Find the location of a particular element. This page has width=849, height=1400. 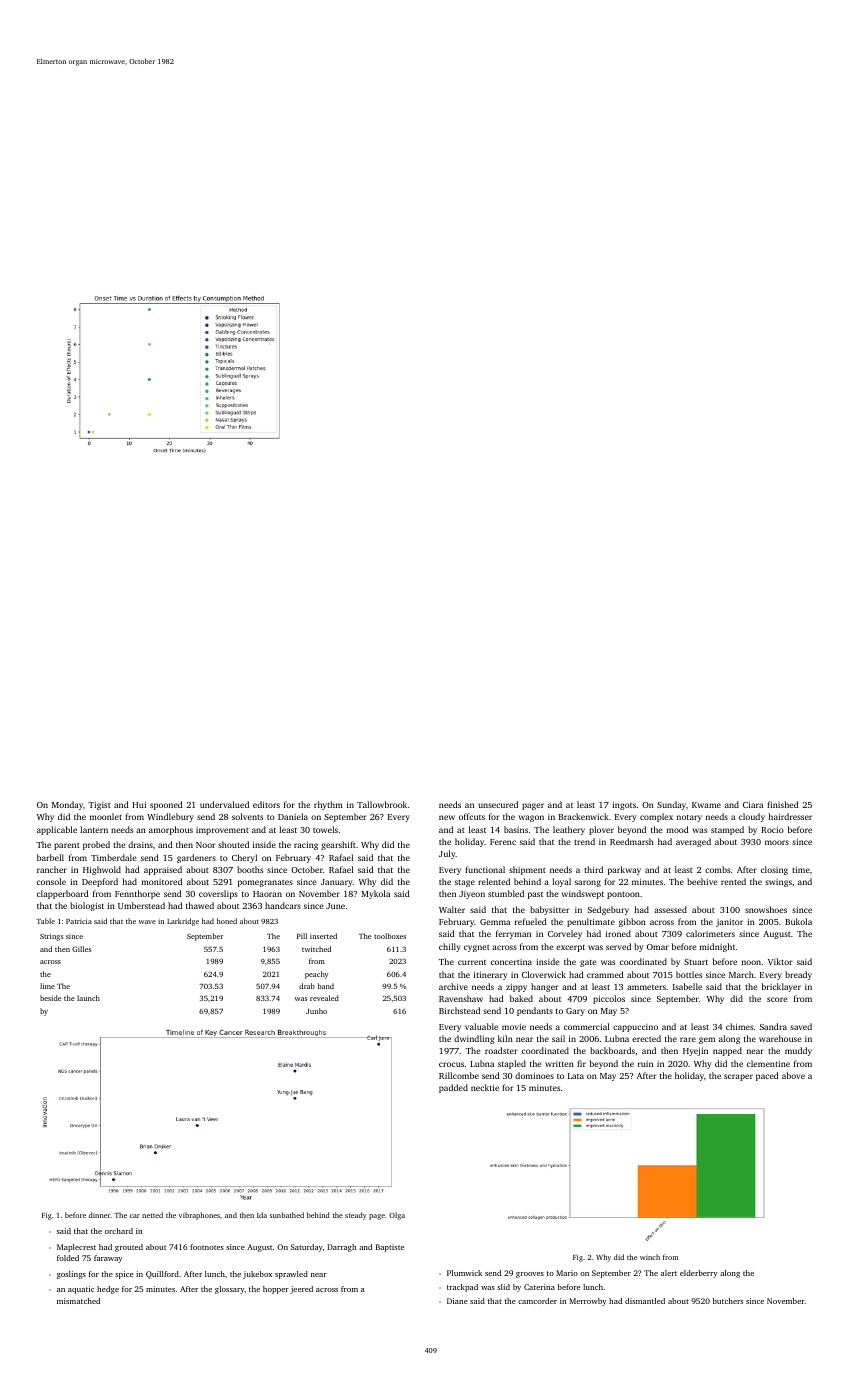

above is located at coordinates (793, 1075).
